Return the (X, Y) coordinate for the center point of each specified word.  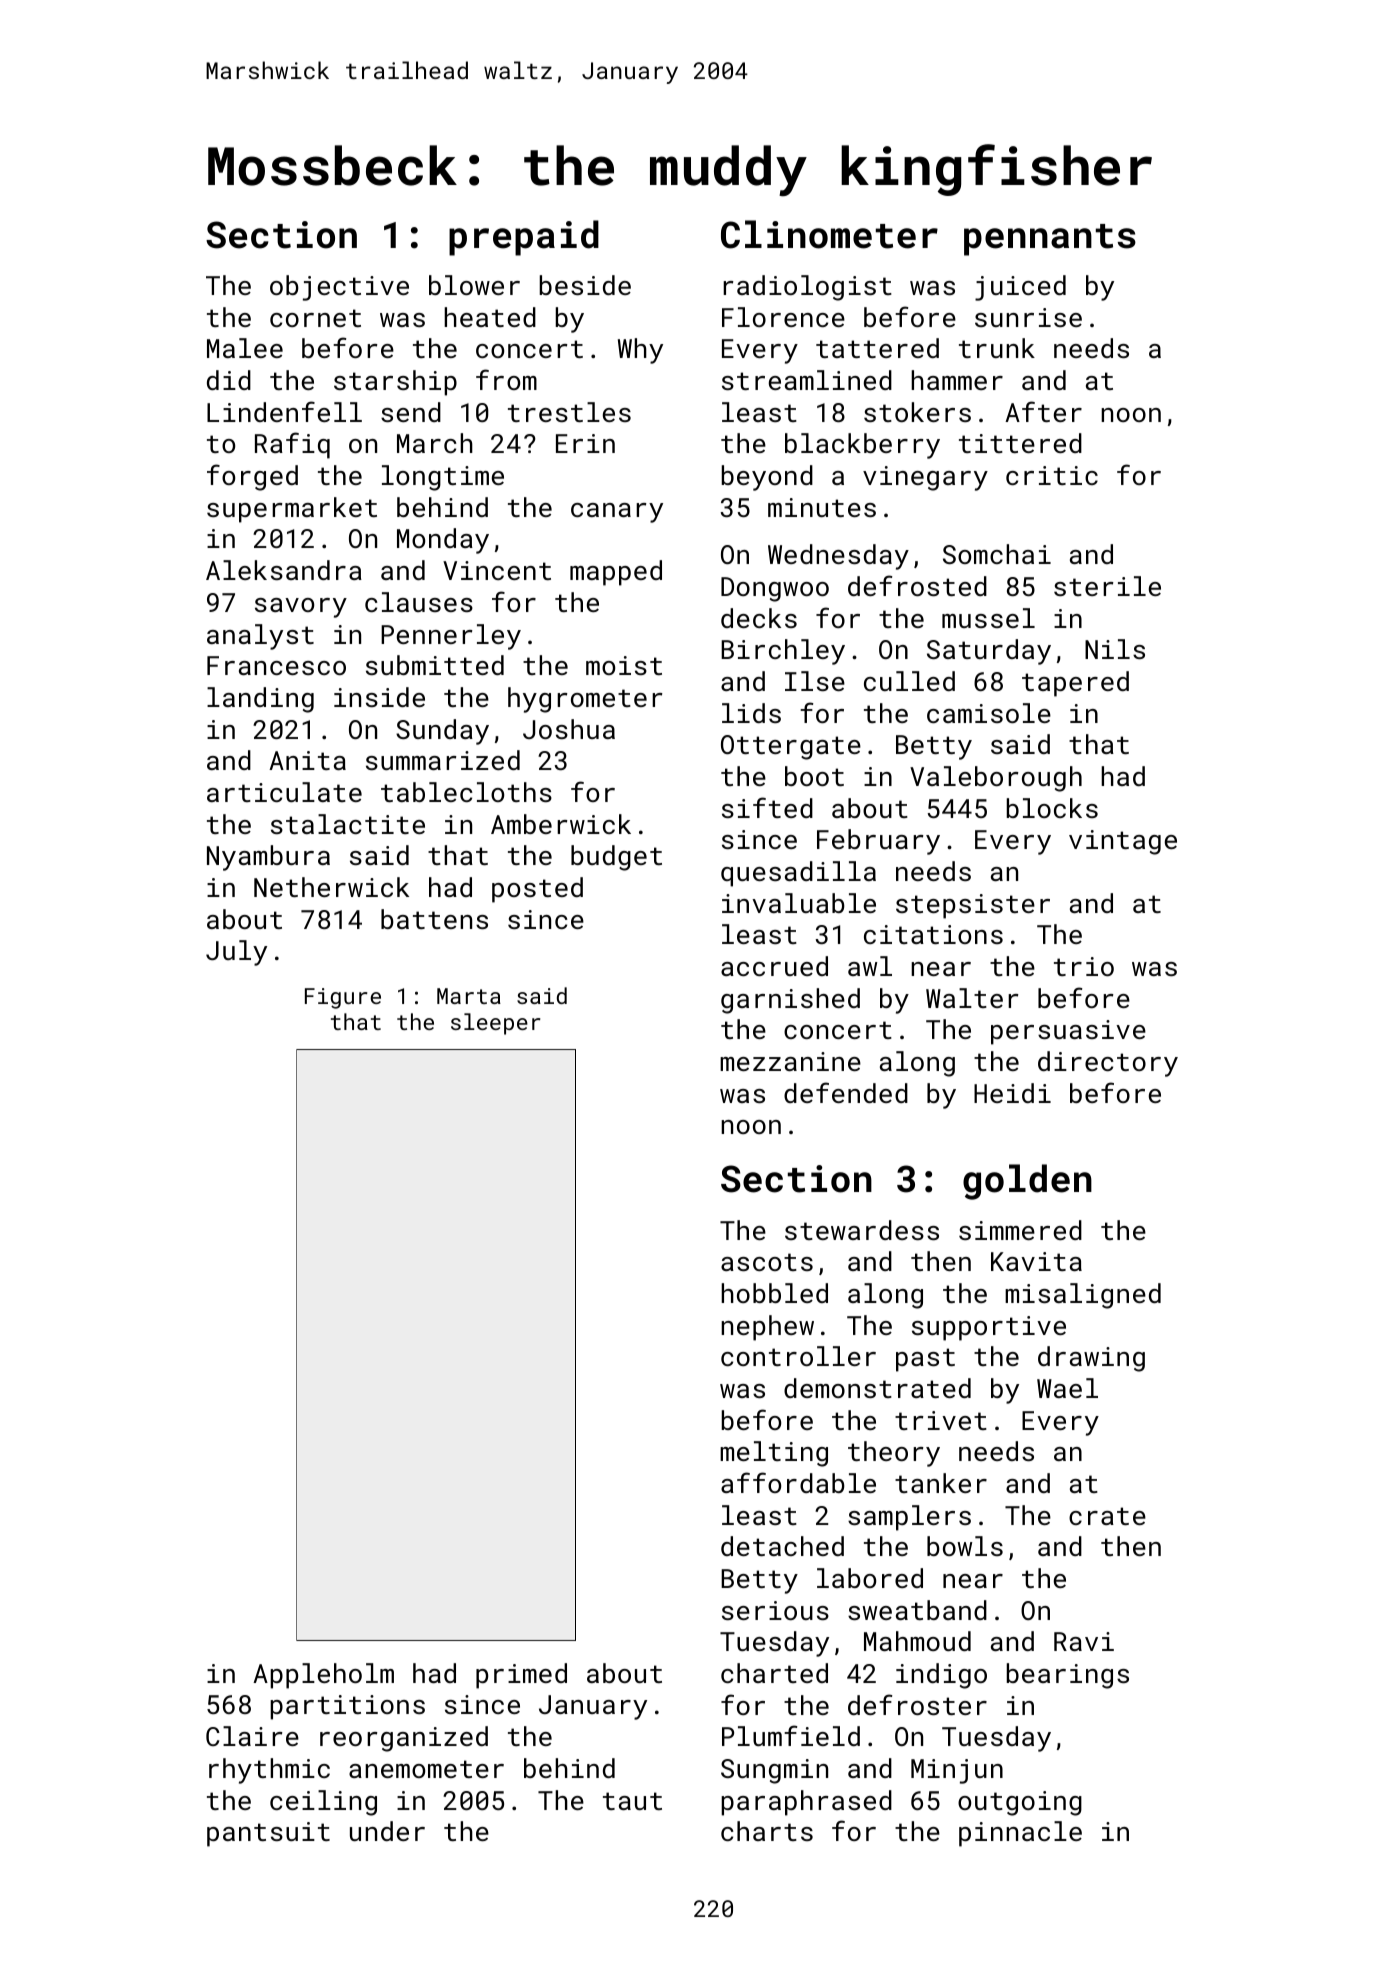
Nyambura (268, 858)
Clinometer (829, 234)
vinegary (925, 478)
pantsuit (268, 1834)
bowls (965, 1546)
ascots (767, 1262)
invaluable (799, 903)
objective (339, 288)
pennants (1050, 240)
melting (774, 1454)
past (925, 1360)
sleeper (495, 1024)
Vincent (497, 570)
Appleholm (323, 1676)
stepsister (973, 906)
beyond (767, 478)
